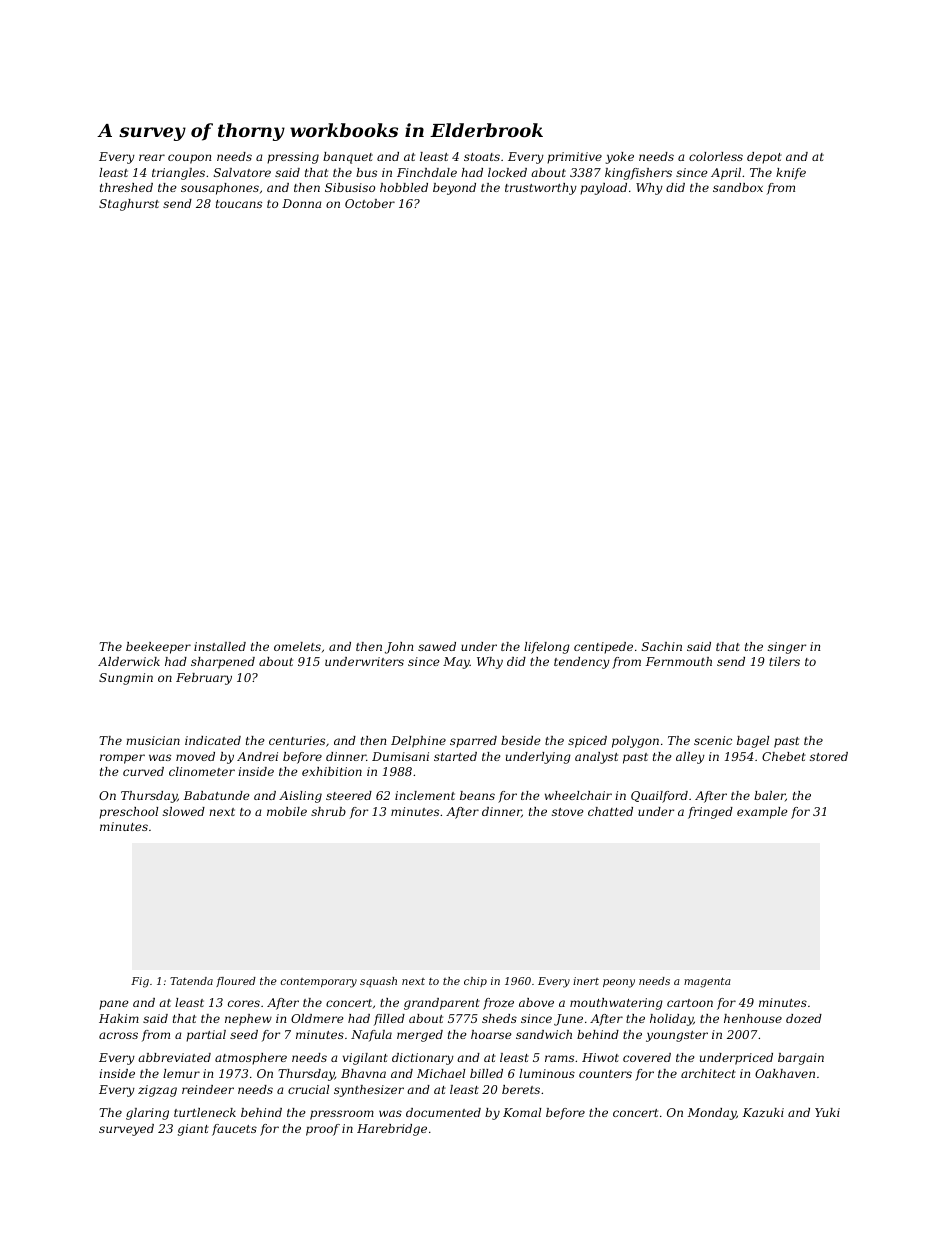 The width and height of the screenshot is (952, 1233). What do you see at coordinates (791, 174) in the screenshot?
I see `knife` at bounding box center [791, 174].
